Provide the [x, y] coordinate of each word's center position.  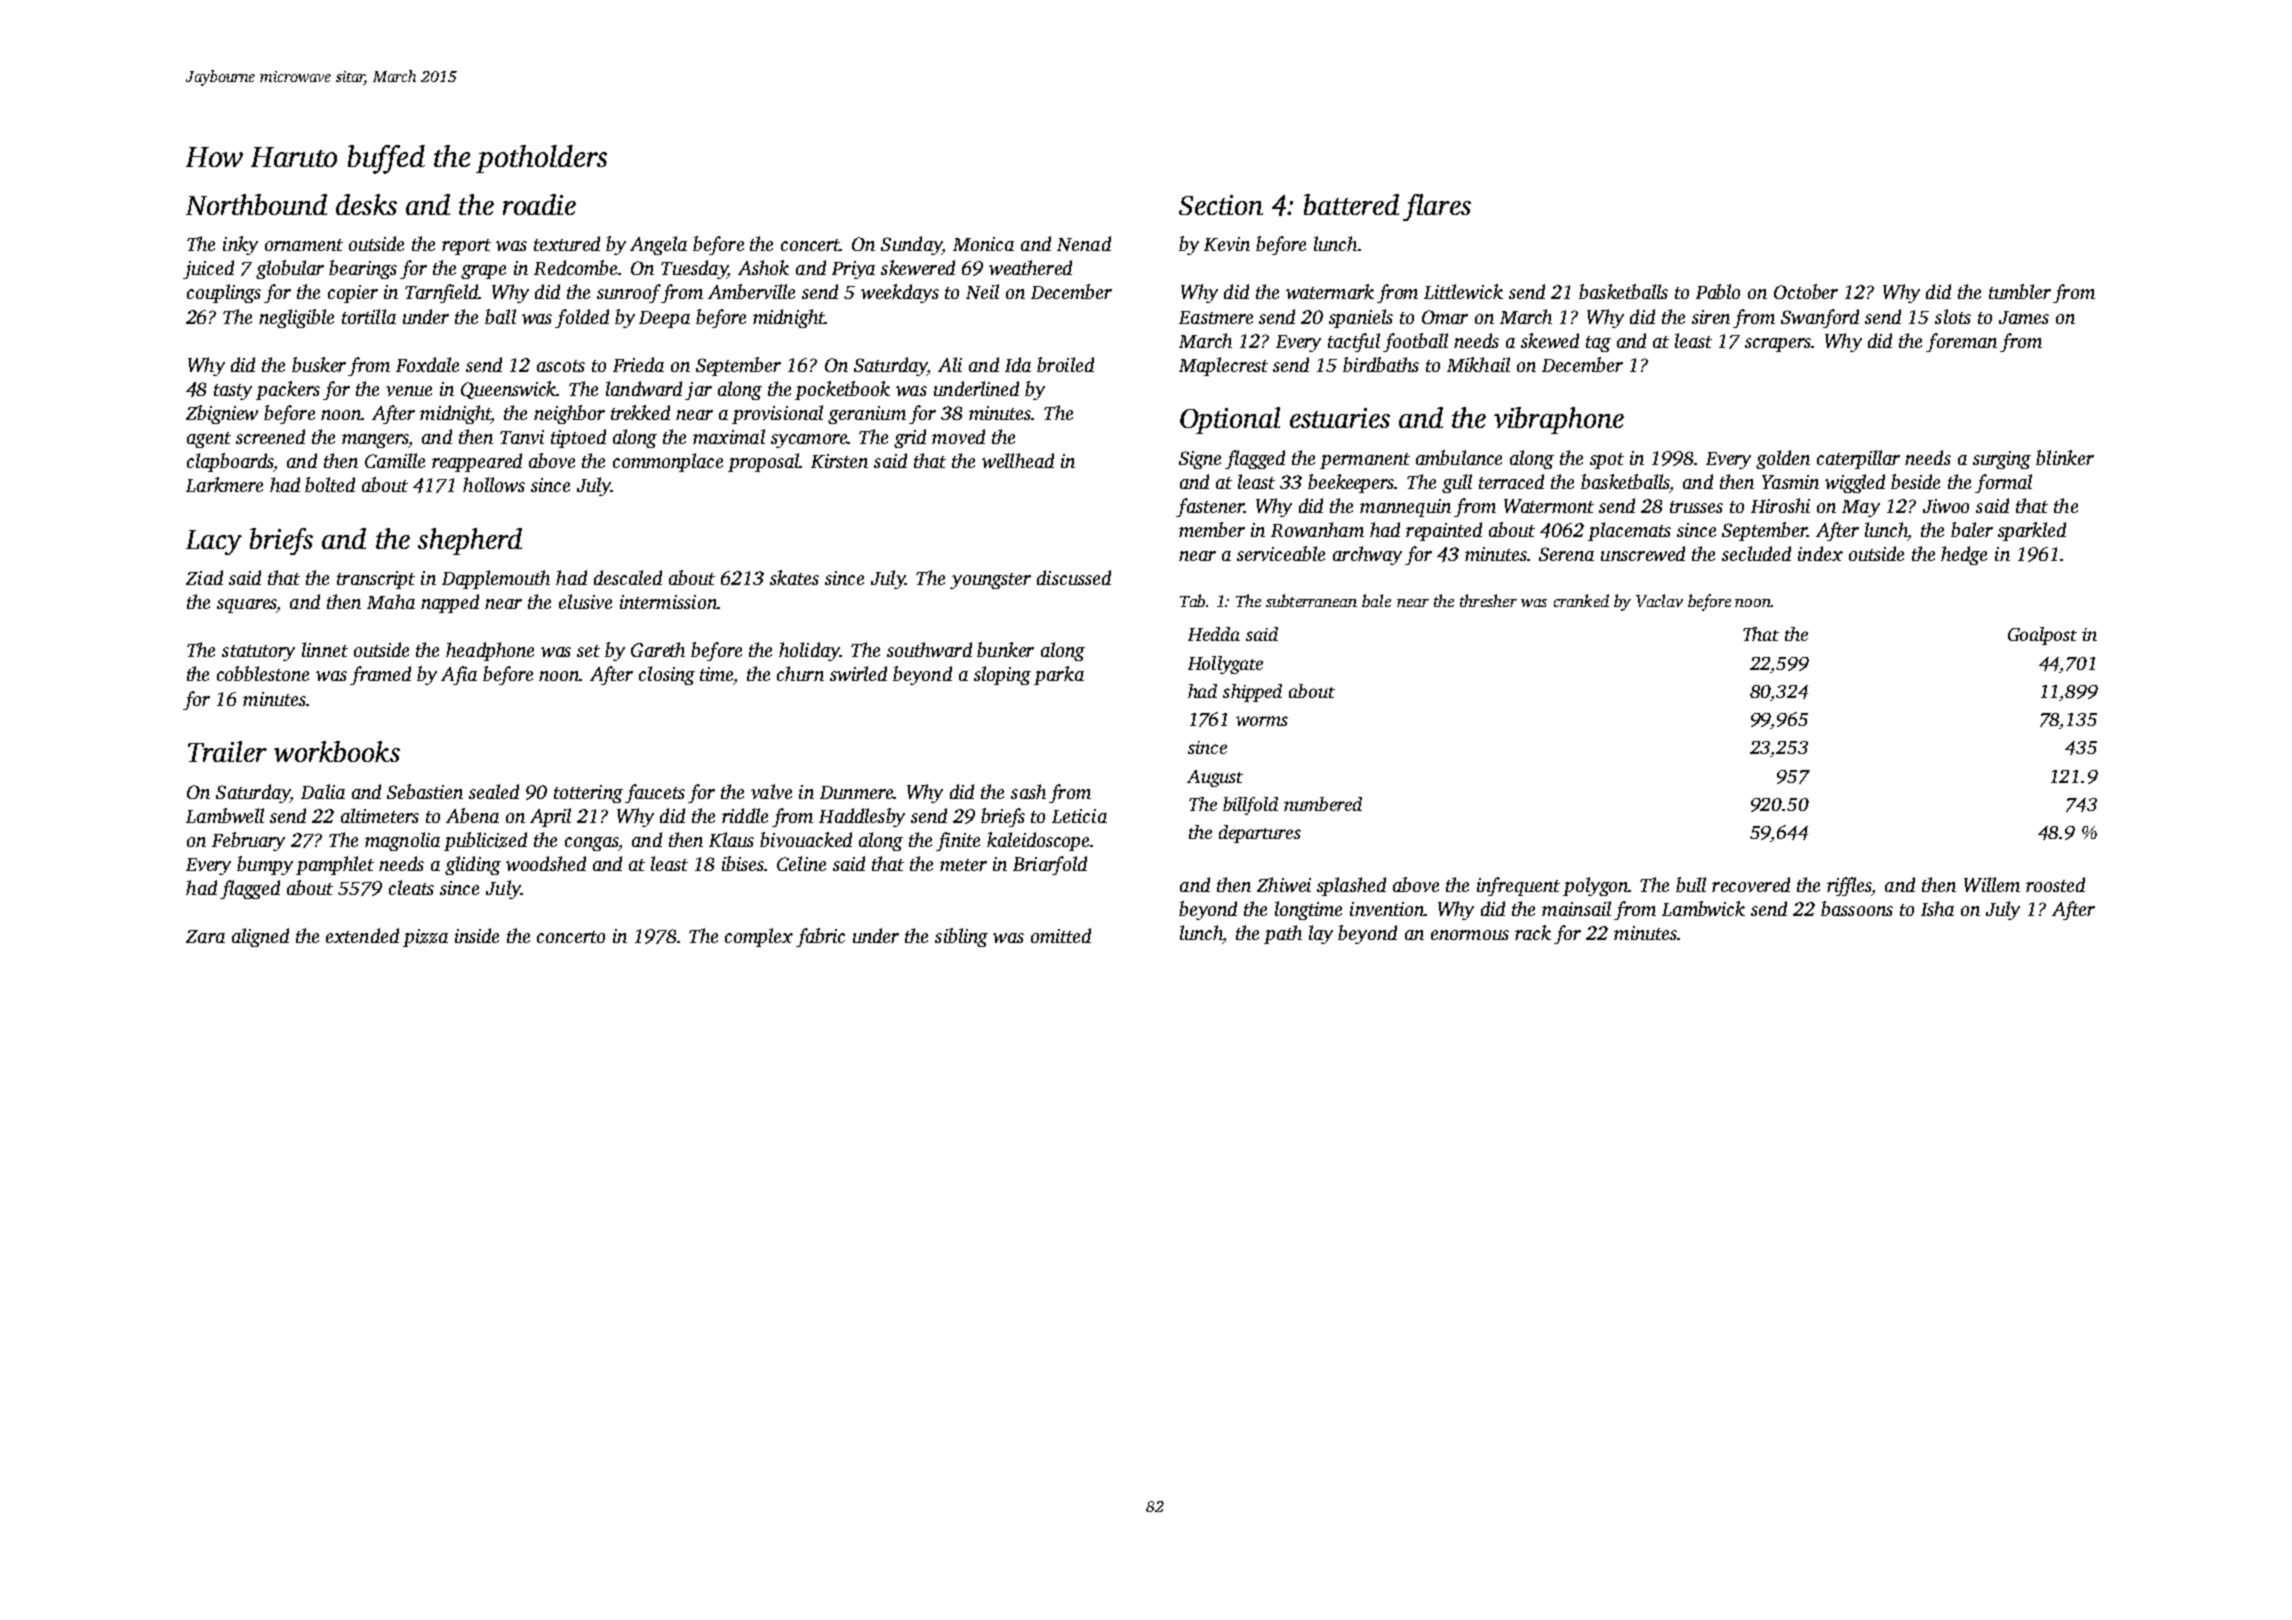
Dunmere [857, 792]
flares [1437, 207]
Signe [1200, 460]
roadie [539, 204]
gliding [473, 865]
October [1806, 291]
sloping [1002, 675]
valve [771, 791]
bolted [330, 484]
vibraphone [1559, 420]
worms [1262, 721]
